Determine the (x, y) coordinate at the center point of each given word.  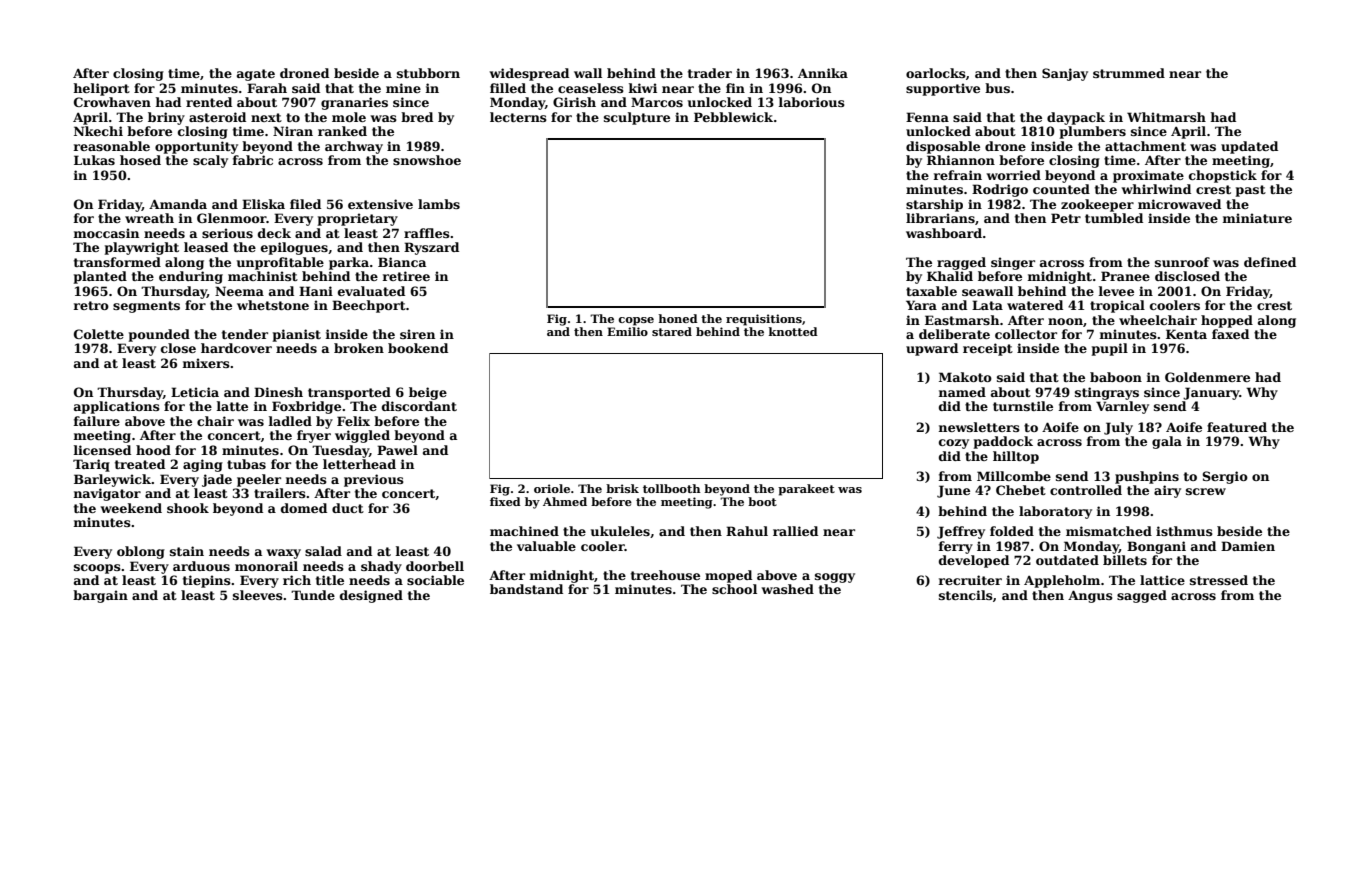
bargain (100, 596)
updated (1249, 147)
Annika (823, 73)
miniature (1257, 218)
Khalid (950, 276)
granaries (354, 103)
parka (349, 263)
